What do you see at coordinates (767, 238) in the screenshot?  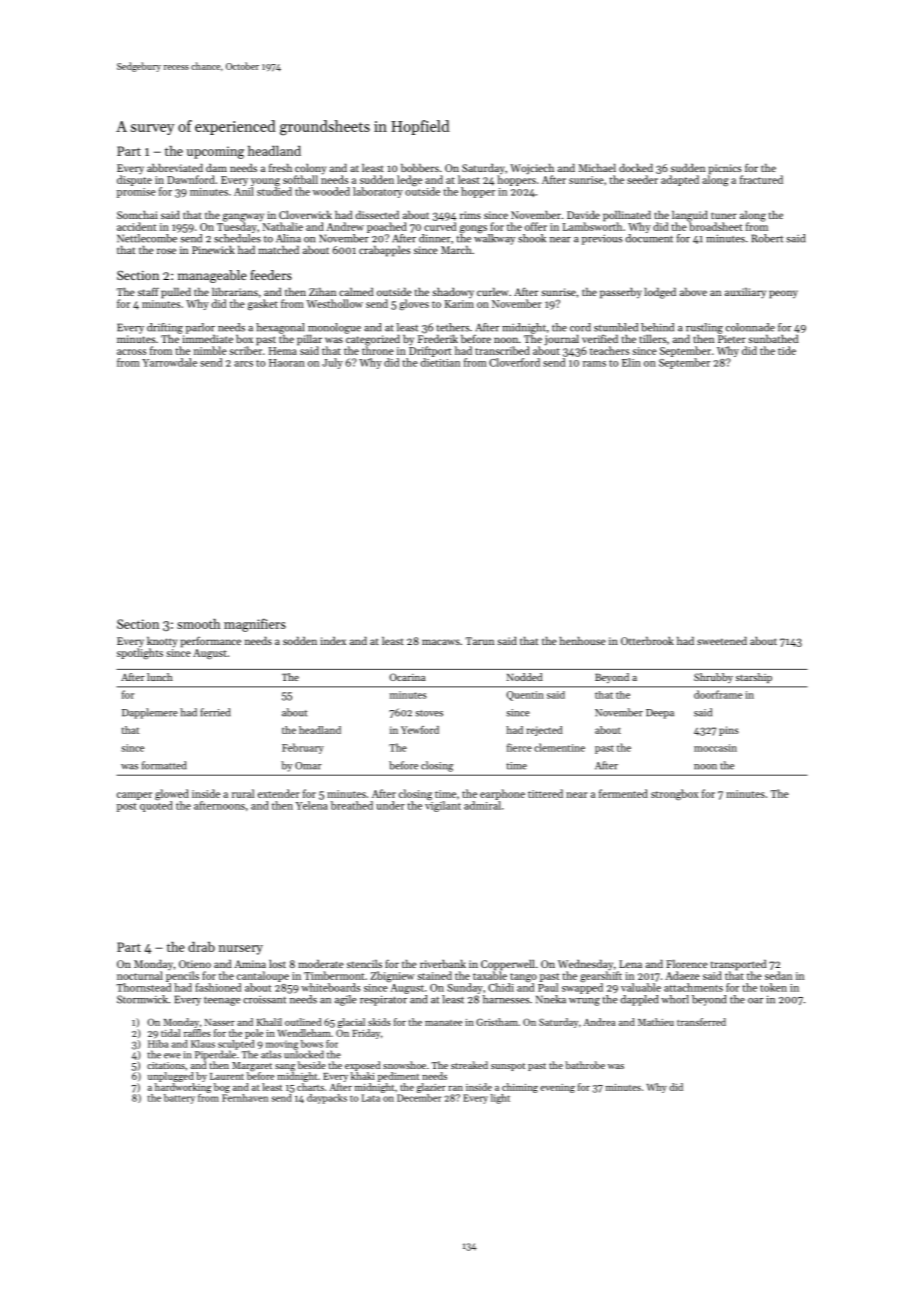 I see `Robert` at bounding box center [767, 238].
